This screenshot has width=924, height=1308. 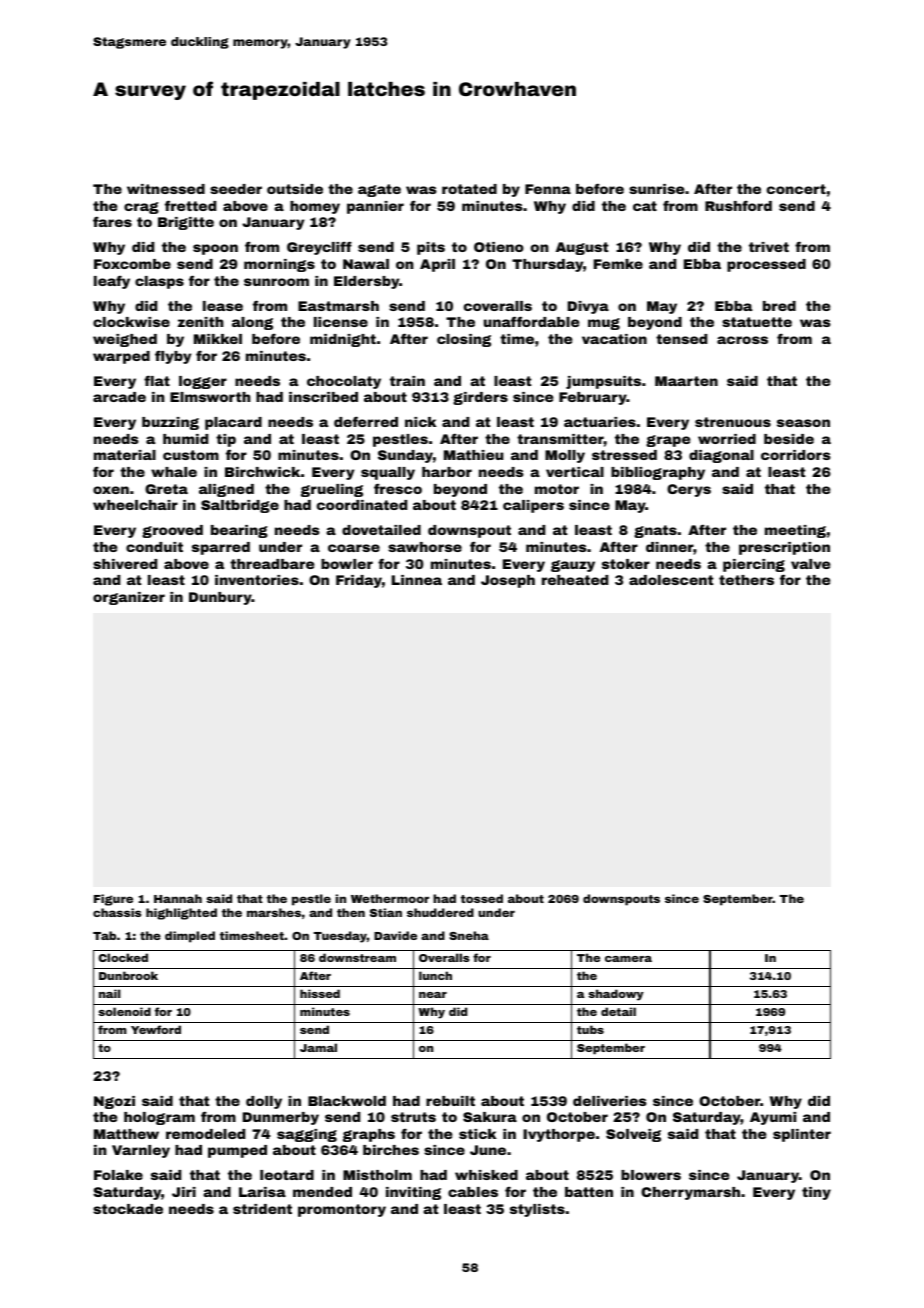 What do you see at coordinates (318, 1047) in the screenshot?
I see `Jamal` at bounding box center [318, 1047].
